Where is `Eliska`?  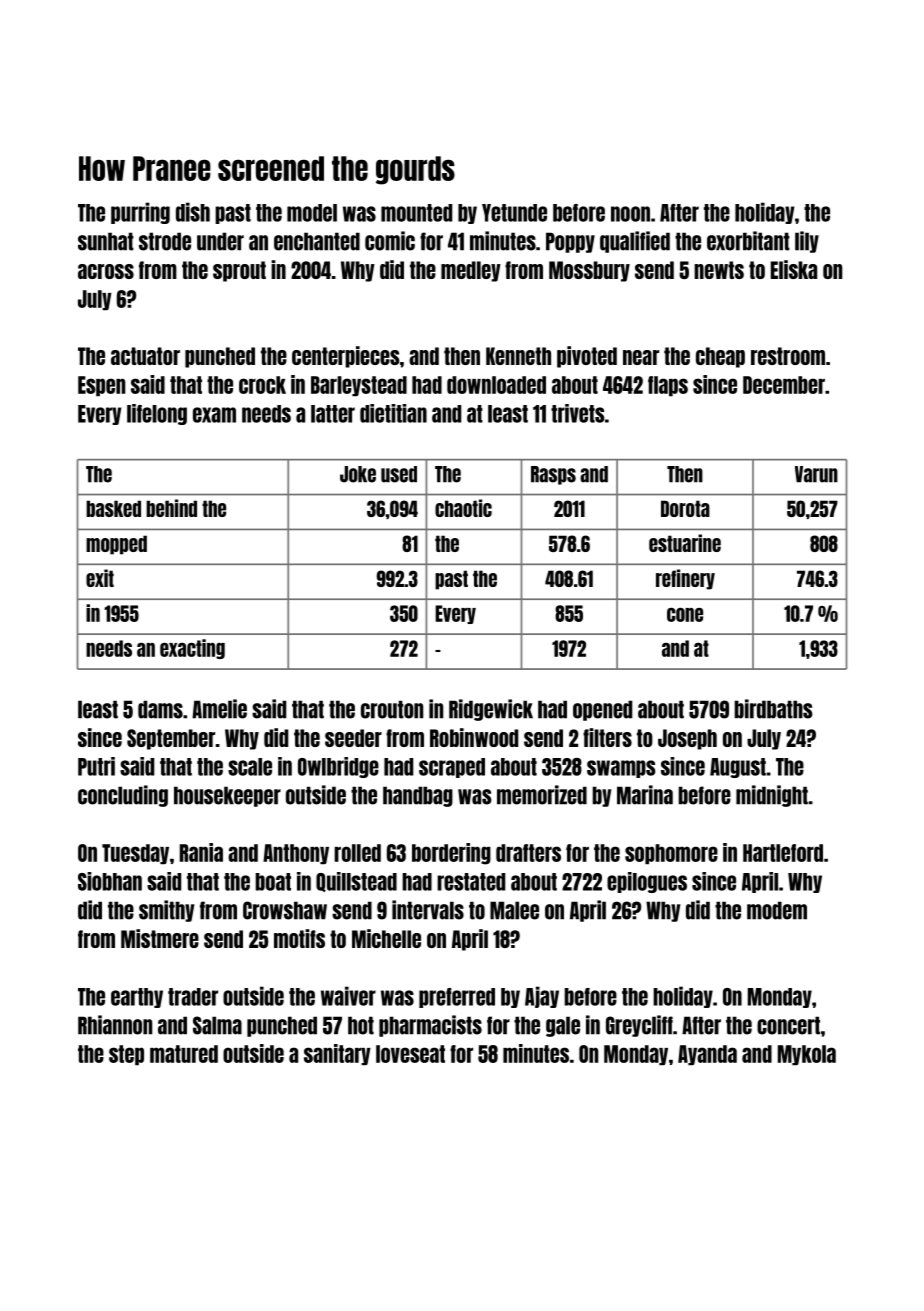
Eliska is located at coordinates (794, 269).
